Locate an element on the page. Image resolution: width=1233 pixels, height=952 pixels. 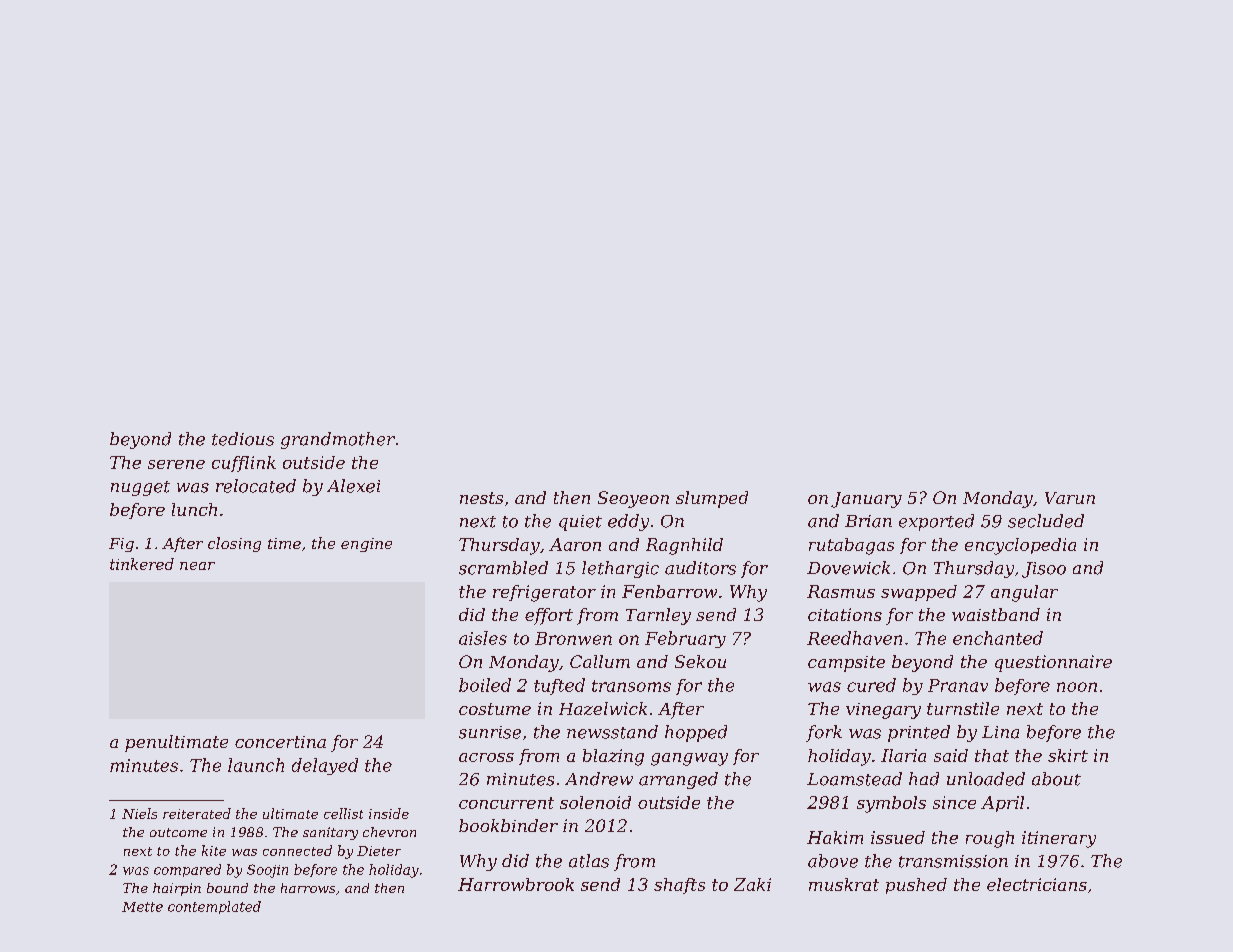
outcome is located at coordinates (178, 832).
